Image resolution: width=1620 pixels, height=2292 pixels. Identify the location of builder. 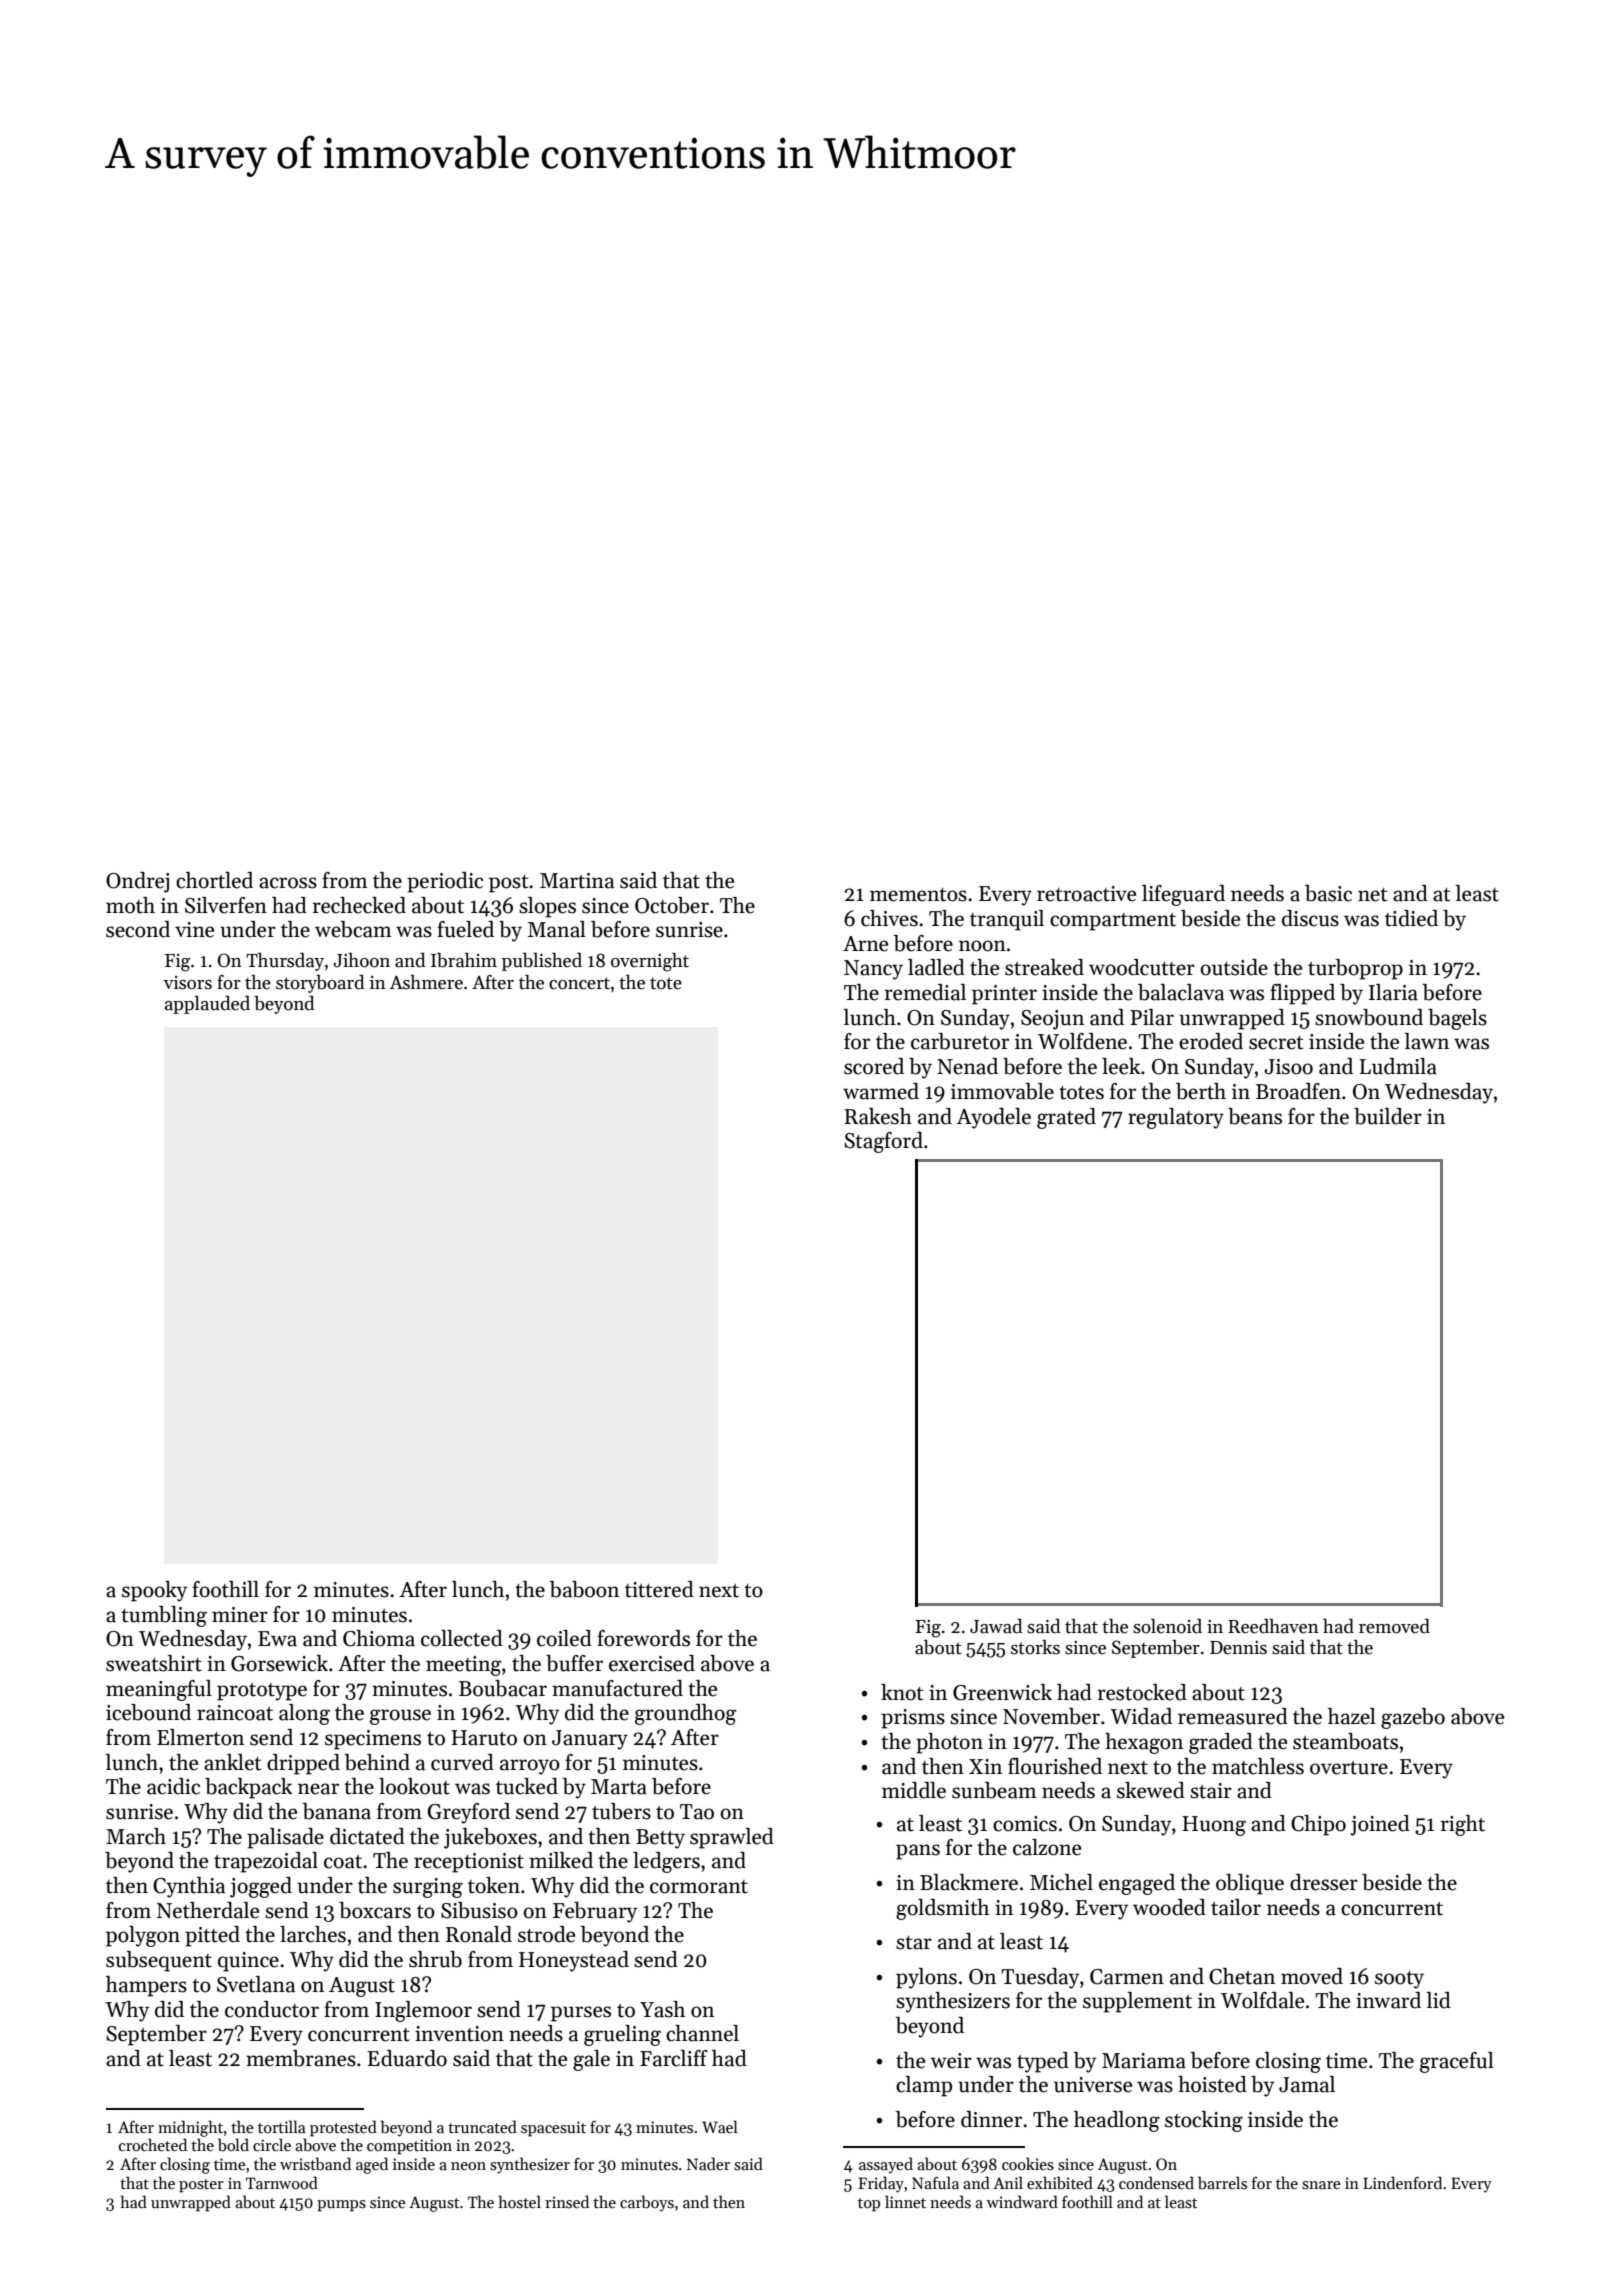
(1388, 1116).
